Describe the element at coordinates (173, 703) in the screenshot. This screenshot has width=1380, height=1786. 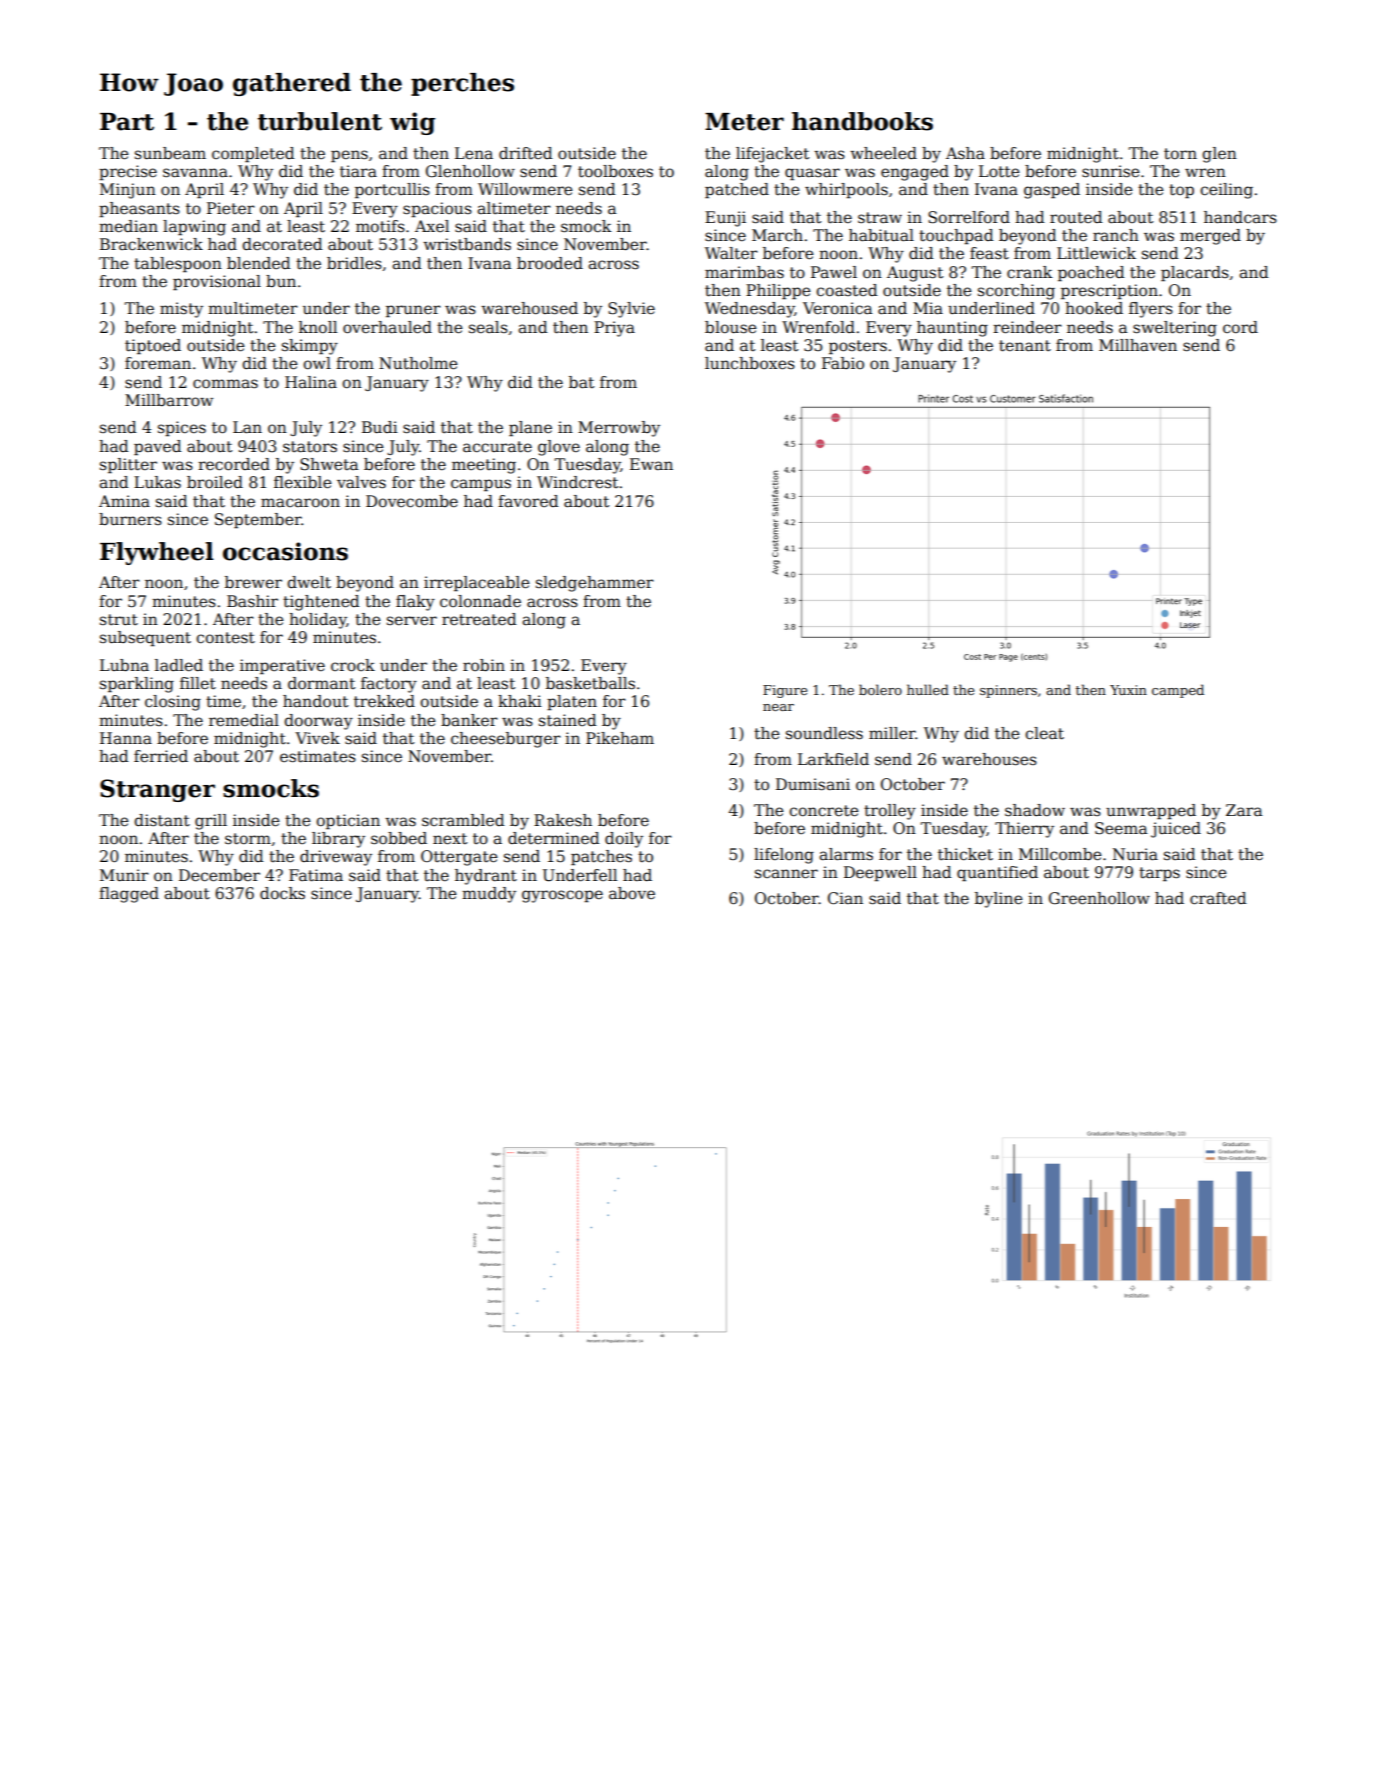
I see `closing` at that location.
